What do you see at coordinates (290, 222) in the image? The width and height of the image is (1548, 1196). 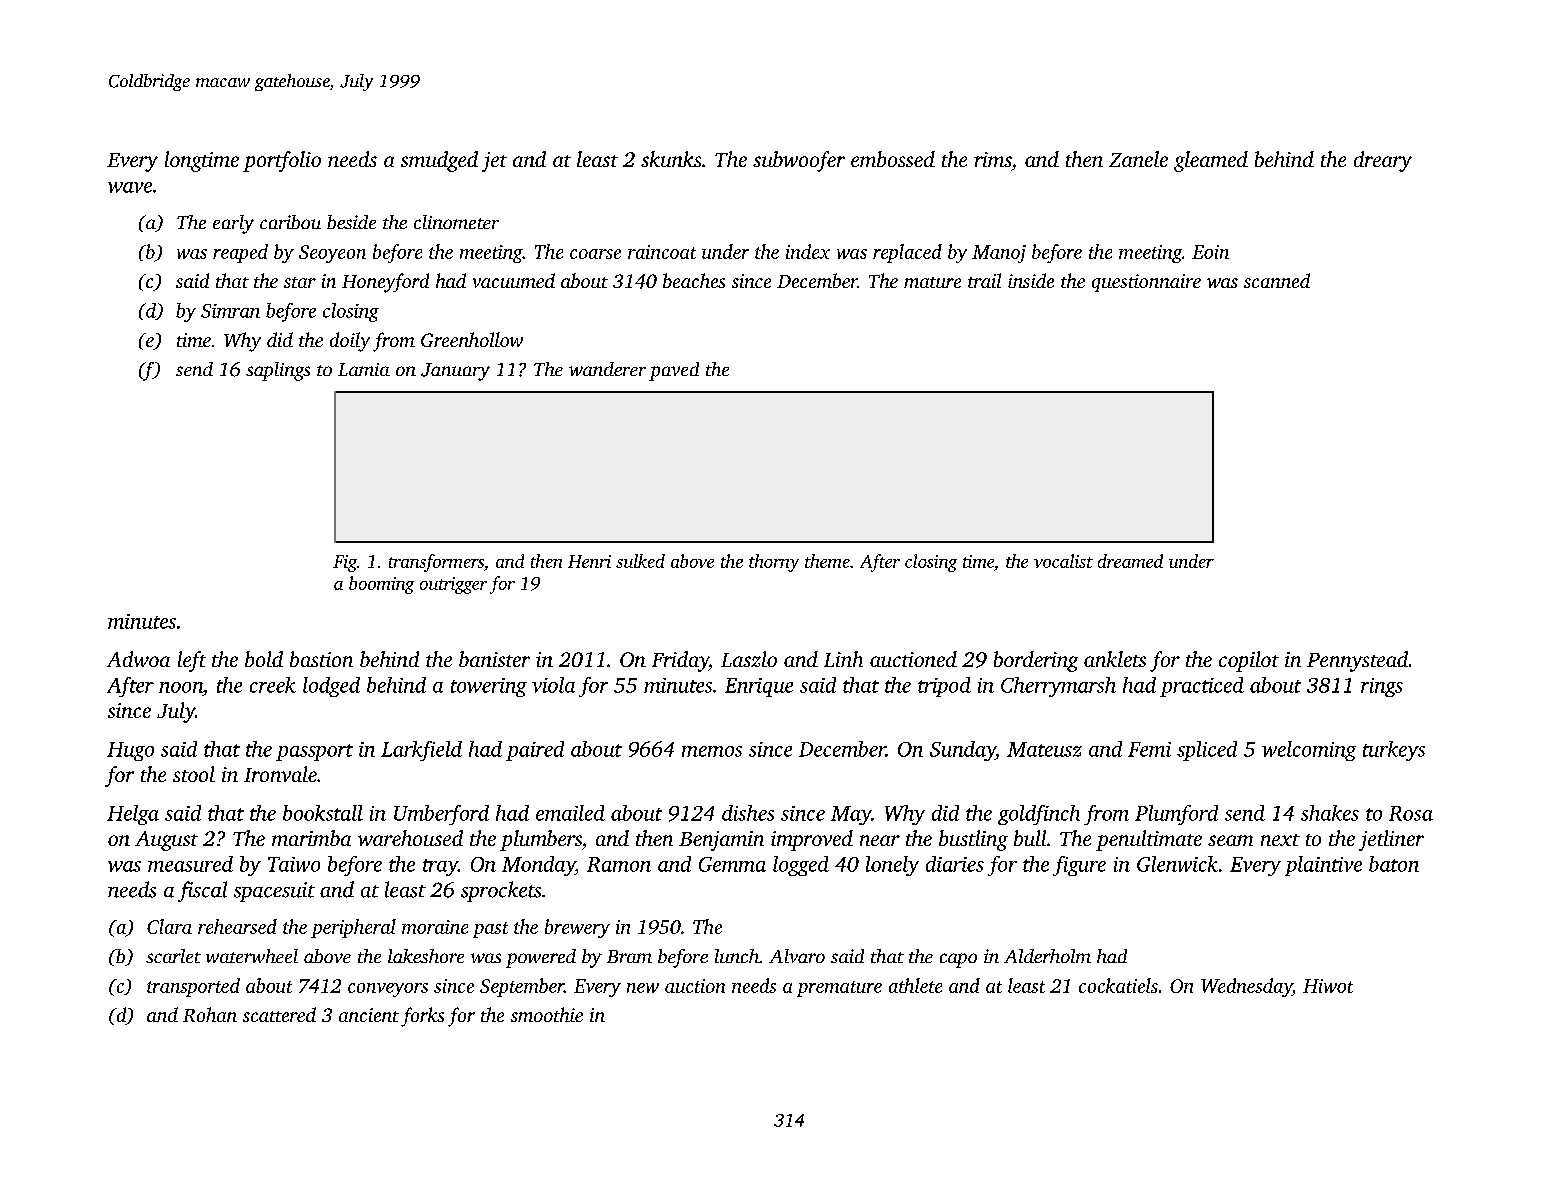 I see `caribou` at bounding box center [290, 222].
